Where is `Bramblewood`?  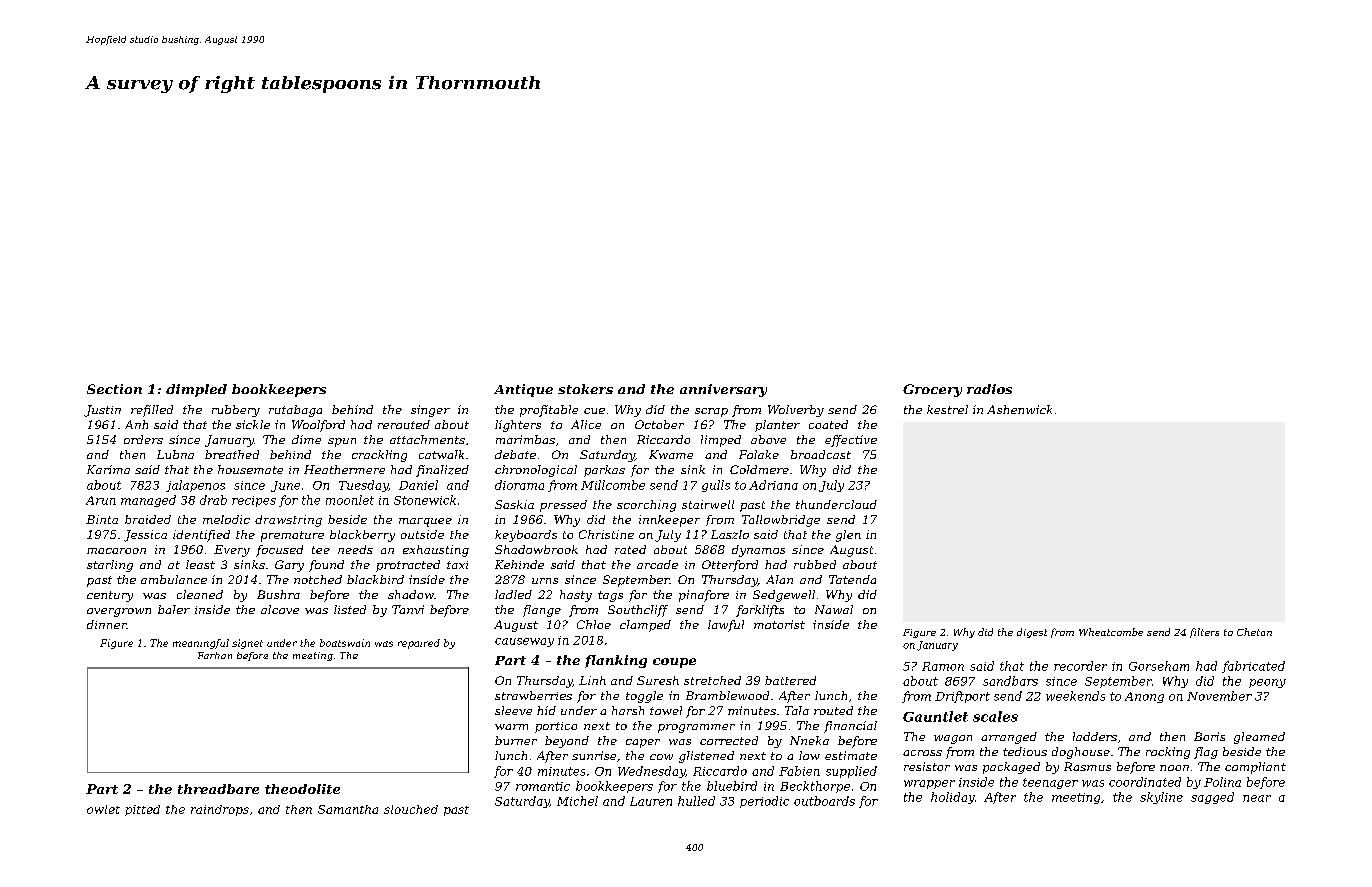
Bramblewood is located at coordinates (727, 695).
